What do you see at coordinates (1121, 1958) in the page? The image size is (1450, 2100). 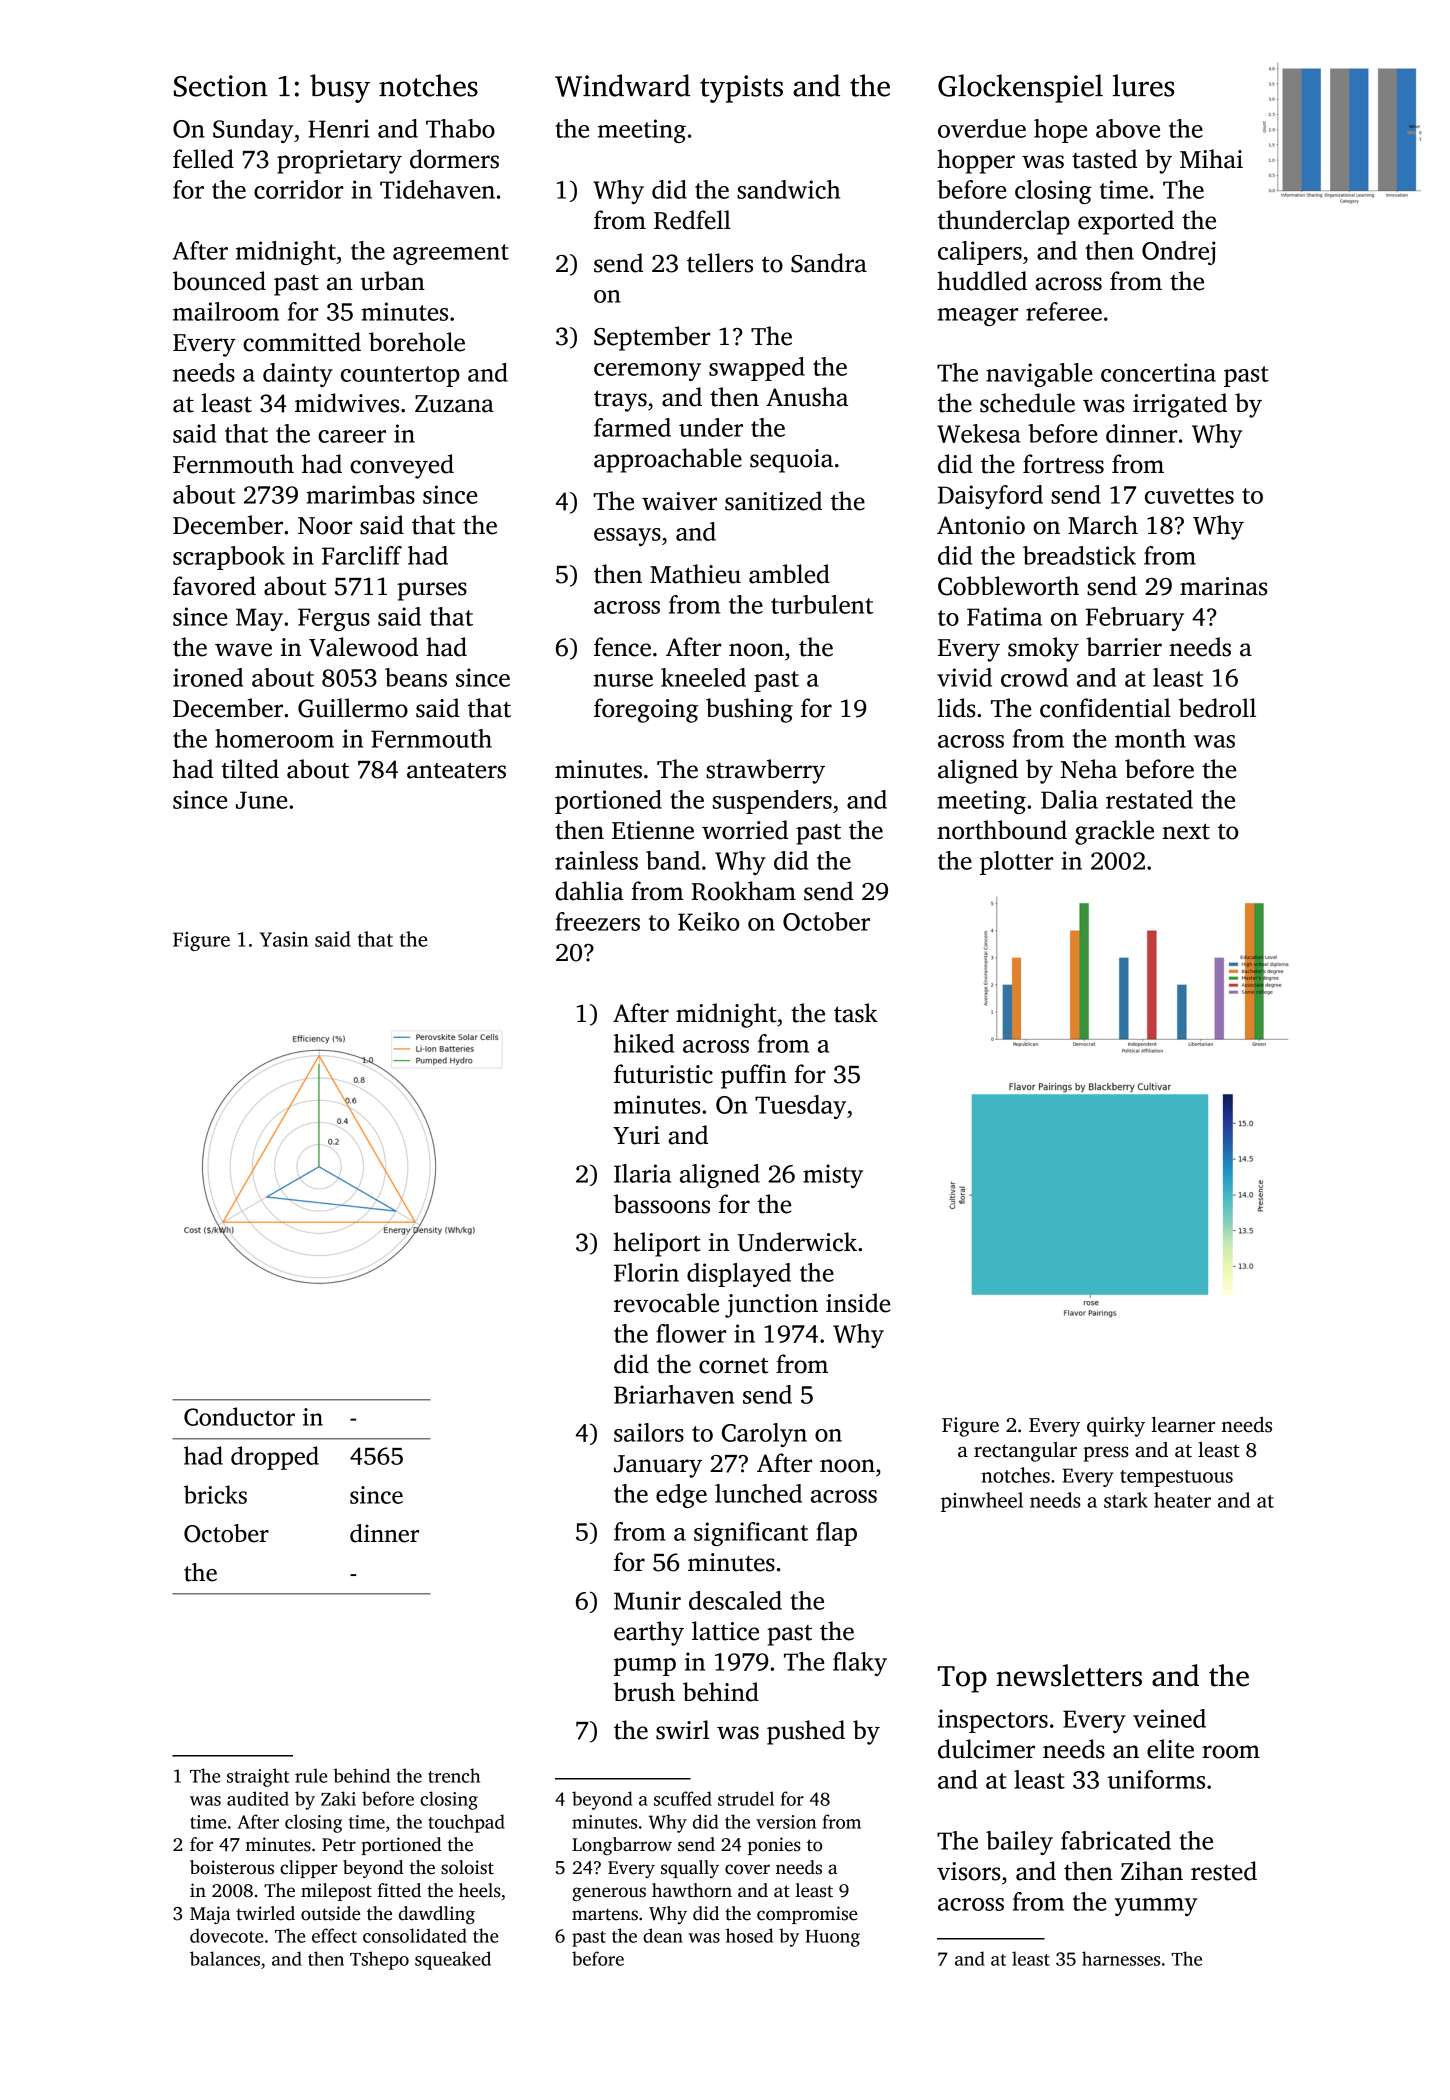 I see `harnesses` at bounding box center [1121, 1958].
